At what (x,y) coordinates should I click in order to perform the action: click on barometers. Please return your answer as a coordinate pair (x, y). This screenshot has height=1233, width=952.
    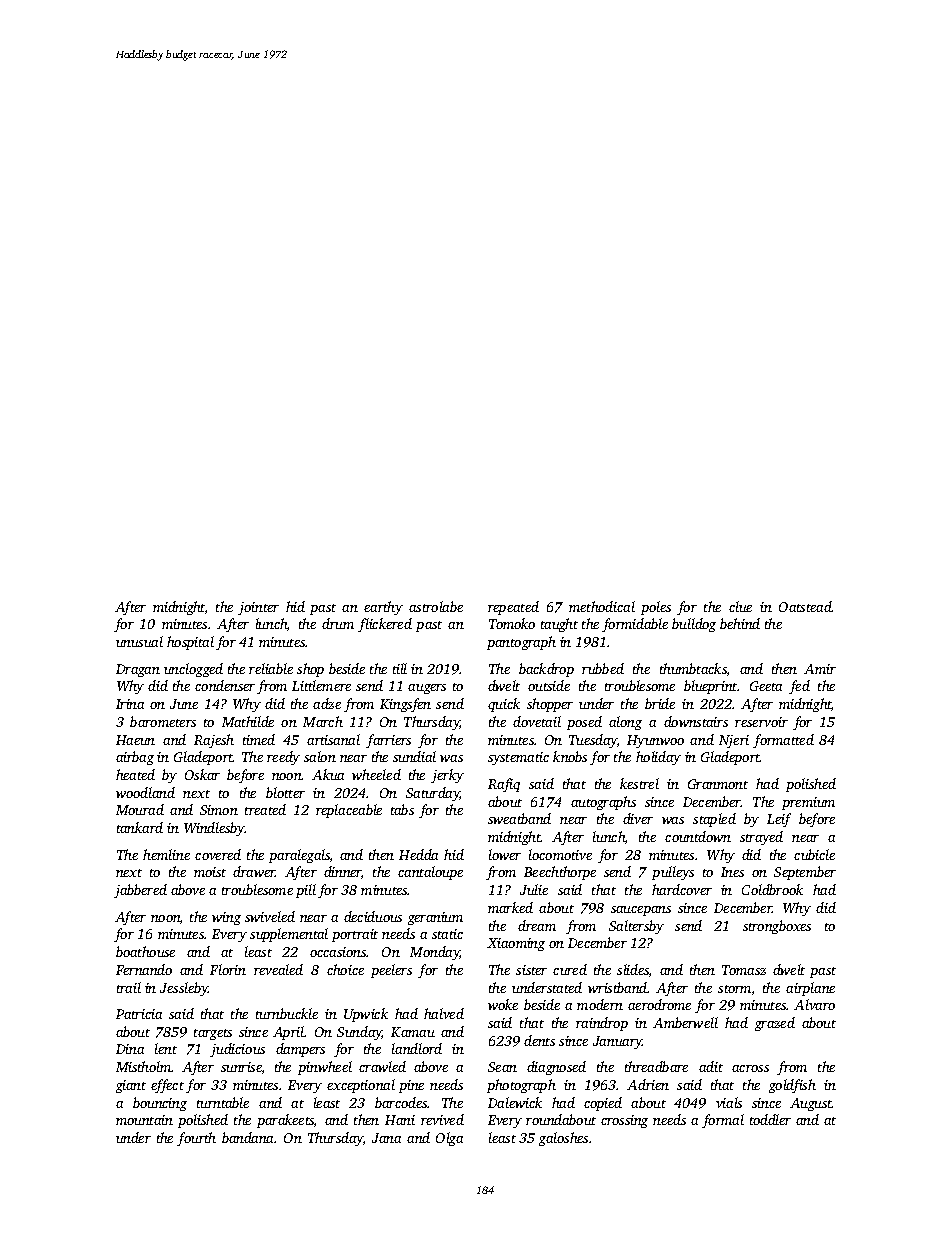
    Looking at the image, I should click on (163, 721).
